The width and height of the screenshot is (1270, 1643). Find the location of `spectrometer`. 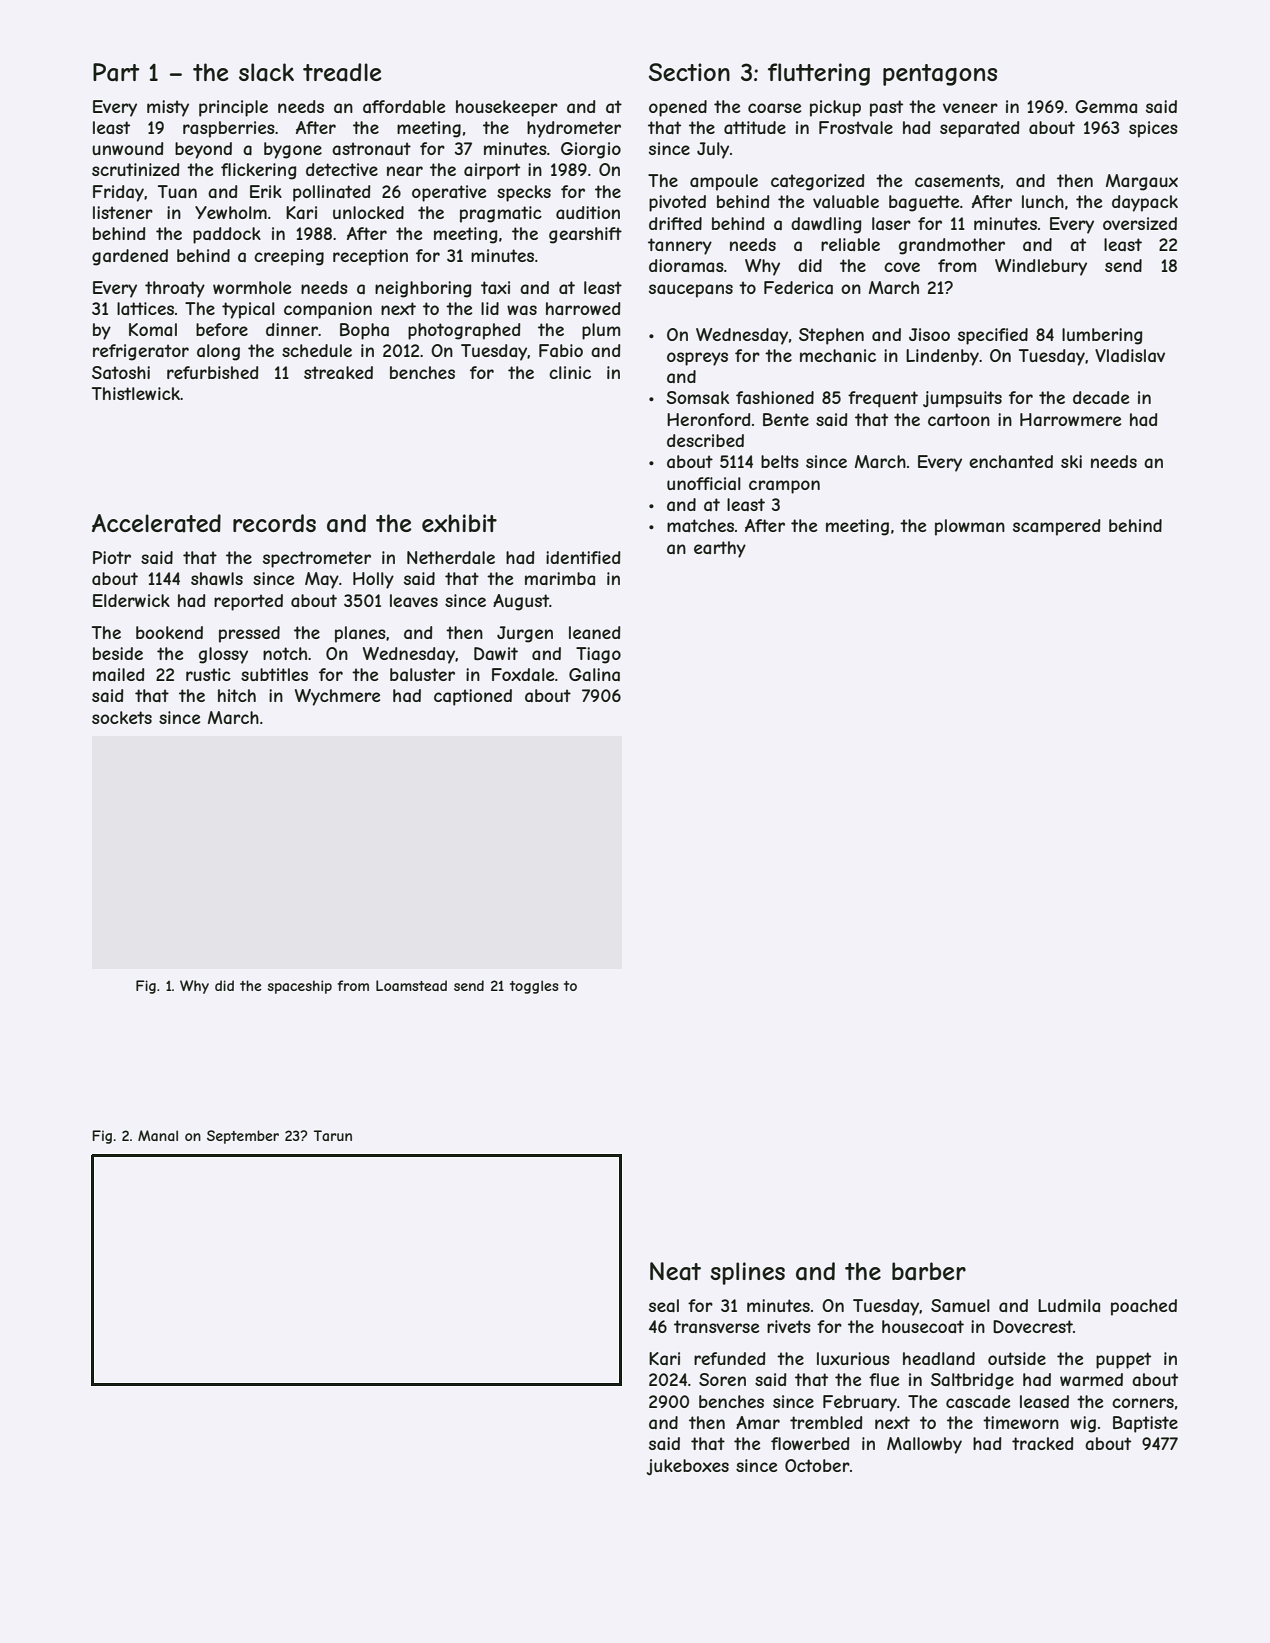

spectrometer is located at coordinates (317, 559).
